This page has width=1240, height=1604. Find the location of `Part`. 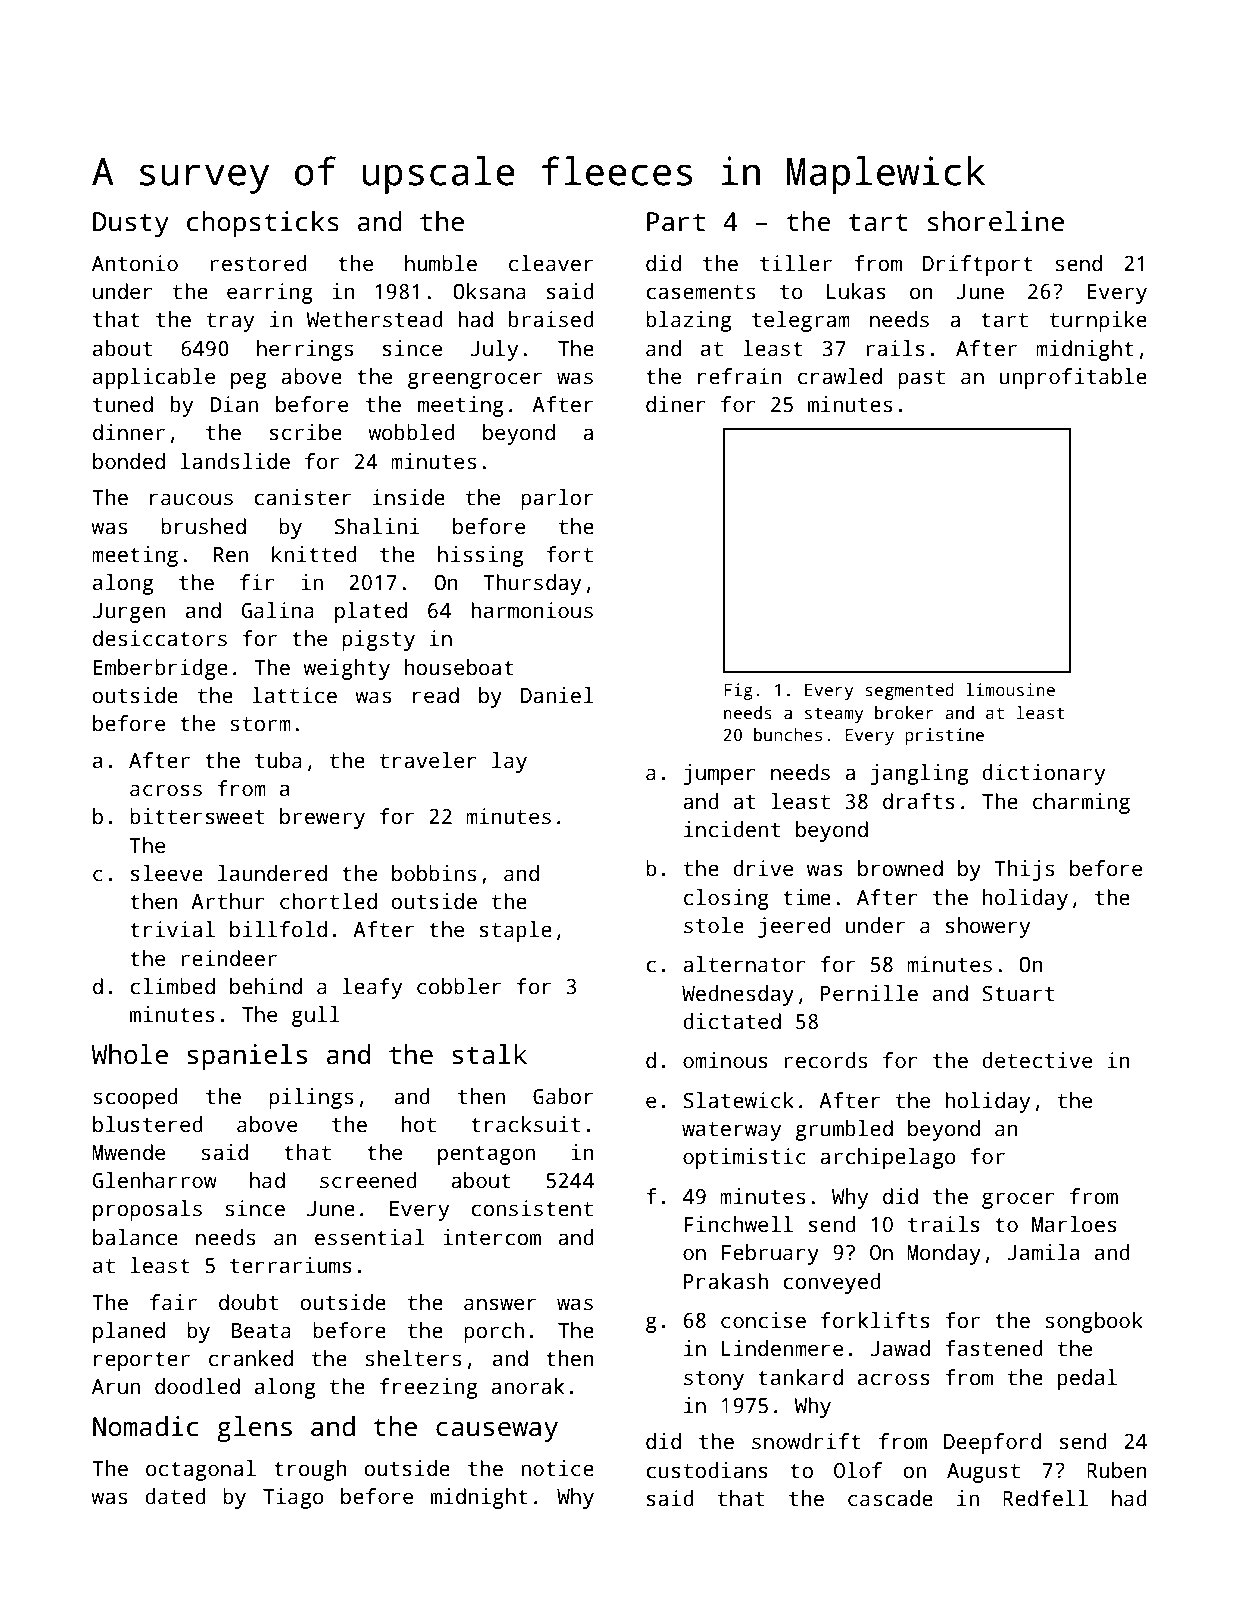

Part is located at coordinates (676, 222).
